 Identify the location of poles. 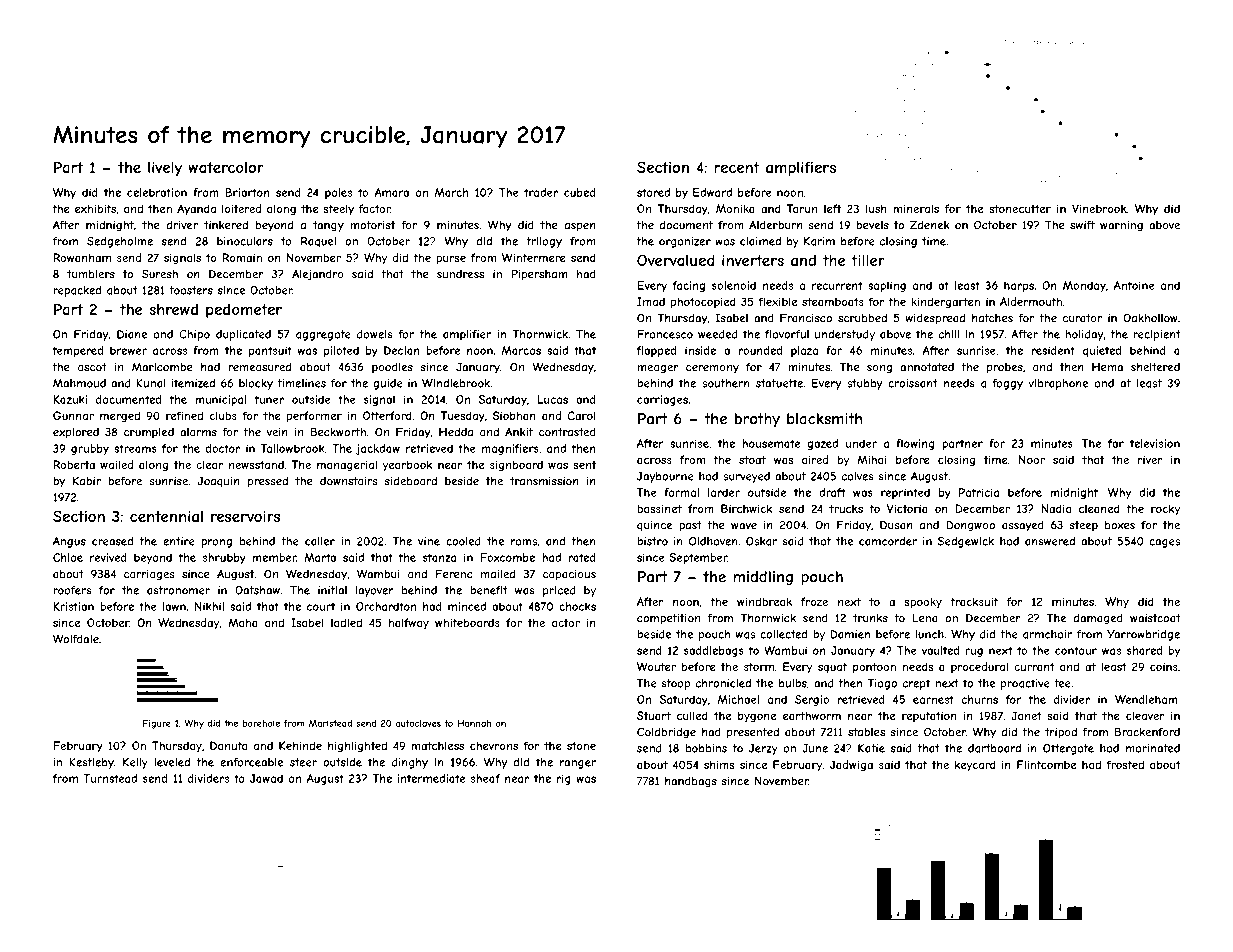
(338, 193).
